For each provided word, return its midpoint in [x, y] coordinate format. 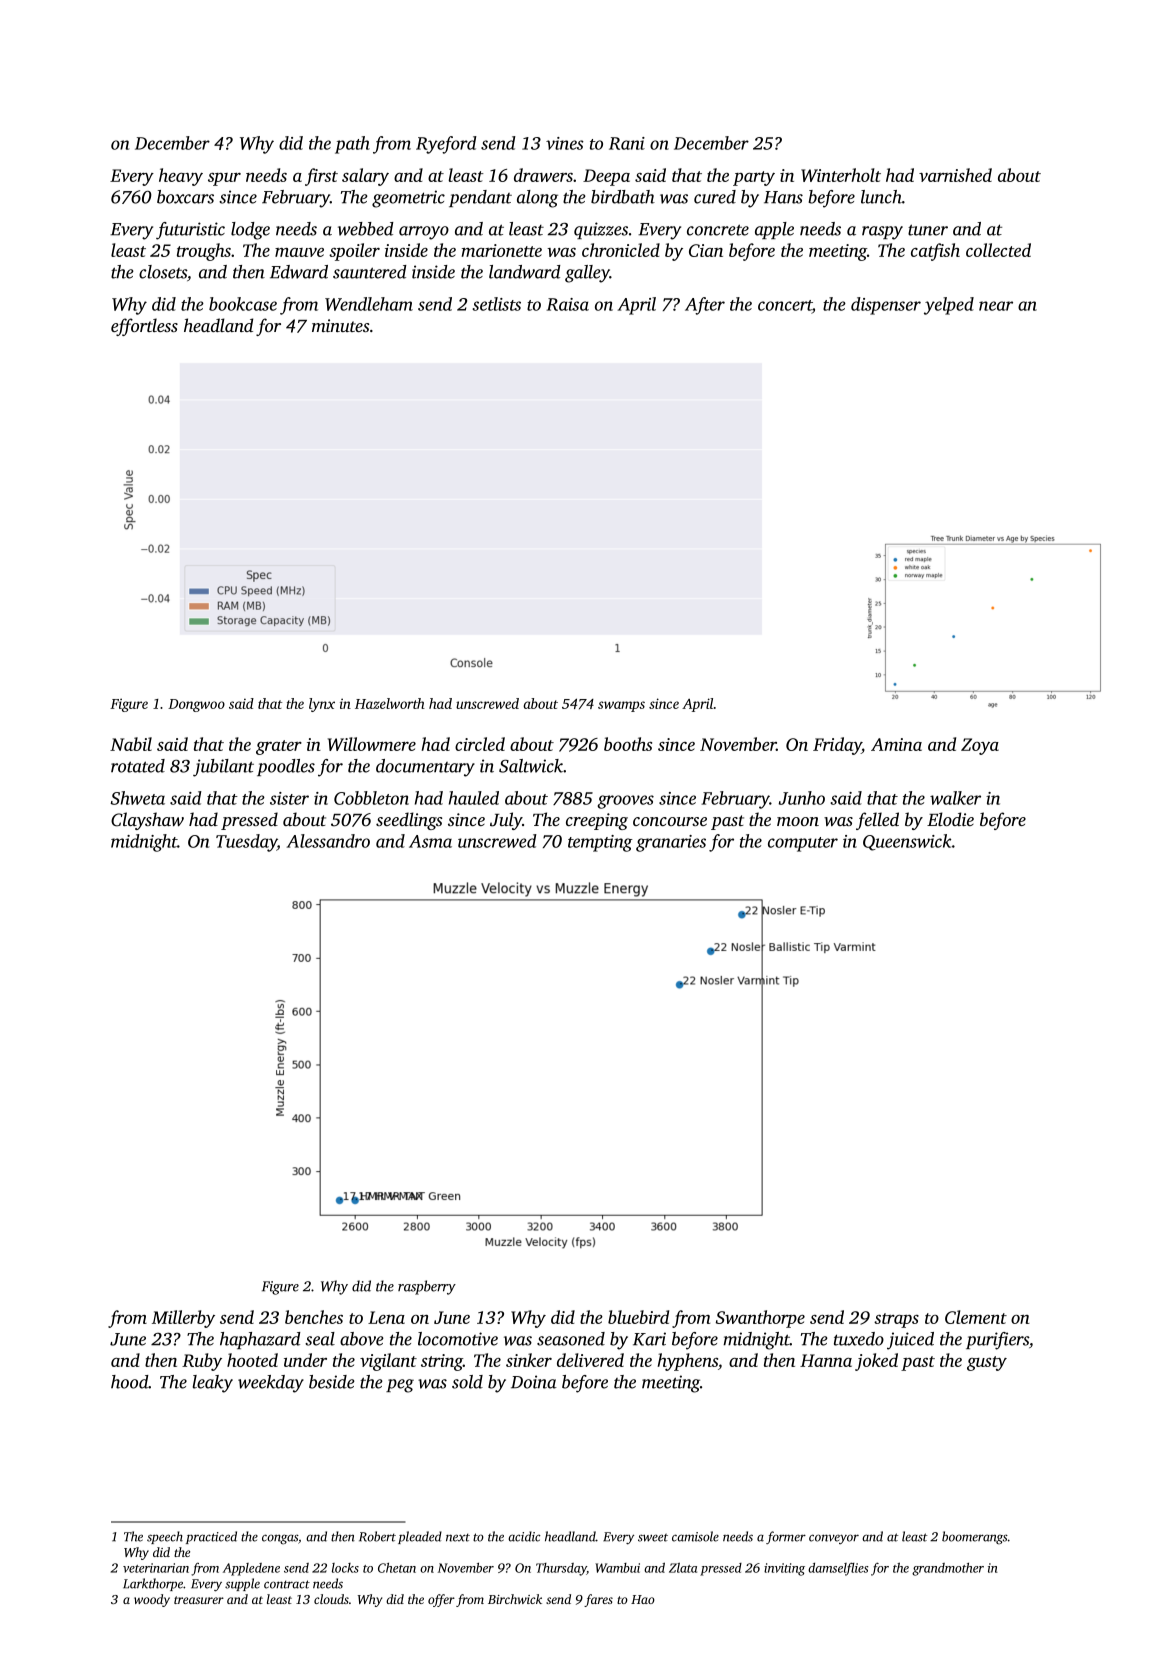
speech [165, 1537]
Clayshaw [147, 821]
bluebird [638, 1317]
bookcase [243, 304]
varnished [955, 175]
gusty [987, 1363]
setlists [496, 304]
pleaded [420, 1537]
